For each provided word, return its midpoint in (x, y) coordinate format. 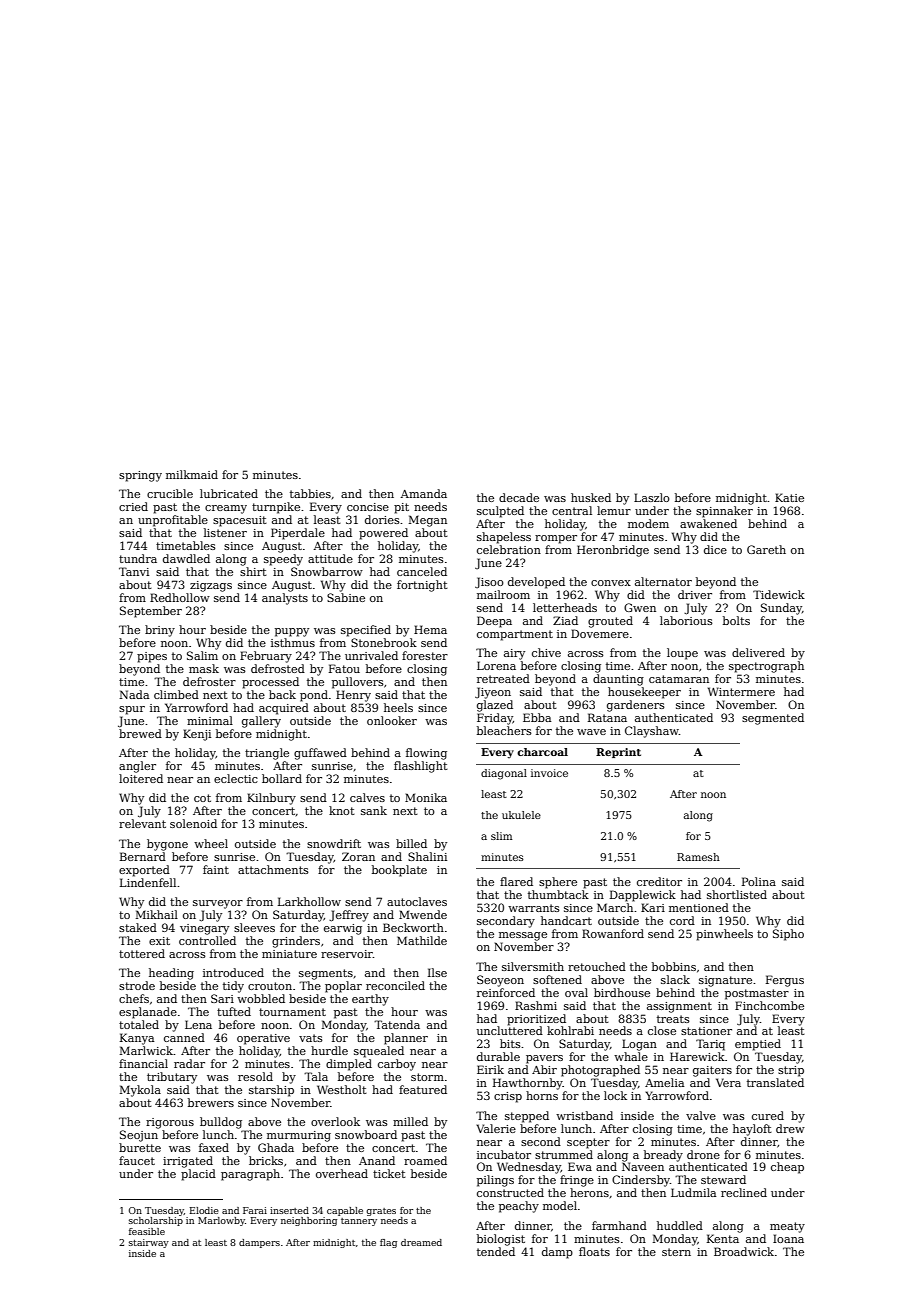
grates (381, 1212)
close (662, 1030)
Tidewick (779, 594)
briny (160, 631)
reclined (744, 1192)
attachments (273, 869)
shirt (253, 571)
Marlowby (221, 1221)
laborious (686, 620)
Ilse (437, 972)
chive (546, 652)
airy (514, 654)
